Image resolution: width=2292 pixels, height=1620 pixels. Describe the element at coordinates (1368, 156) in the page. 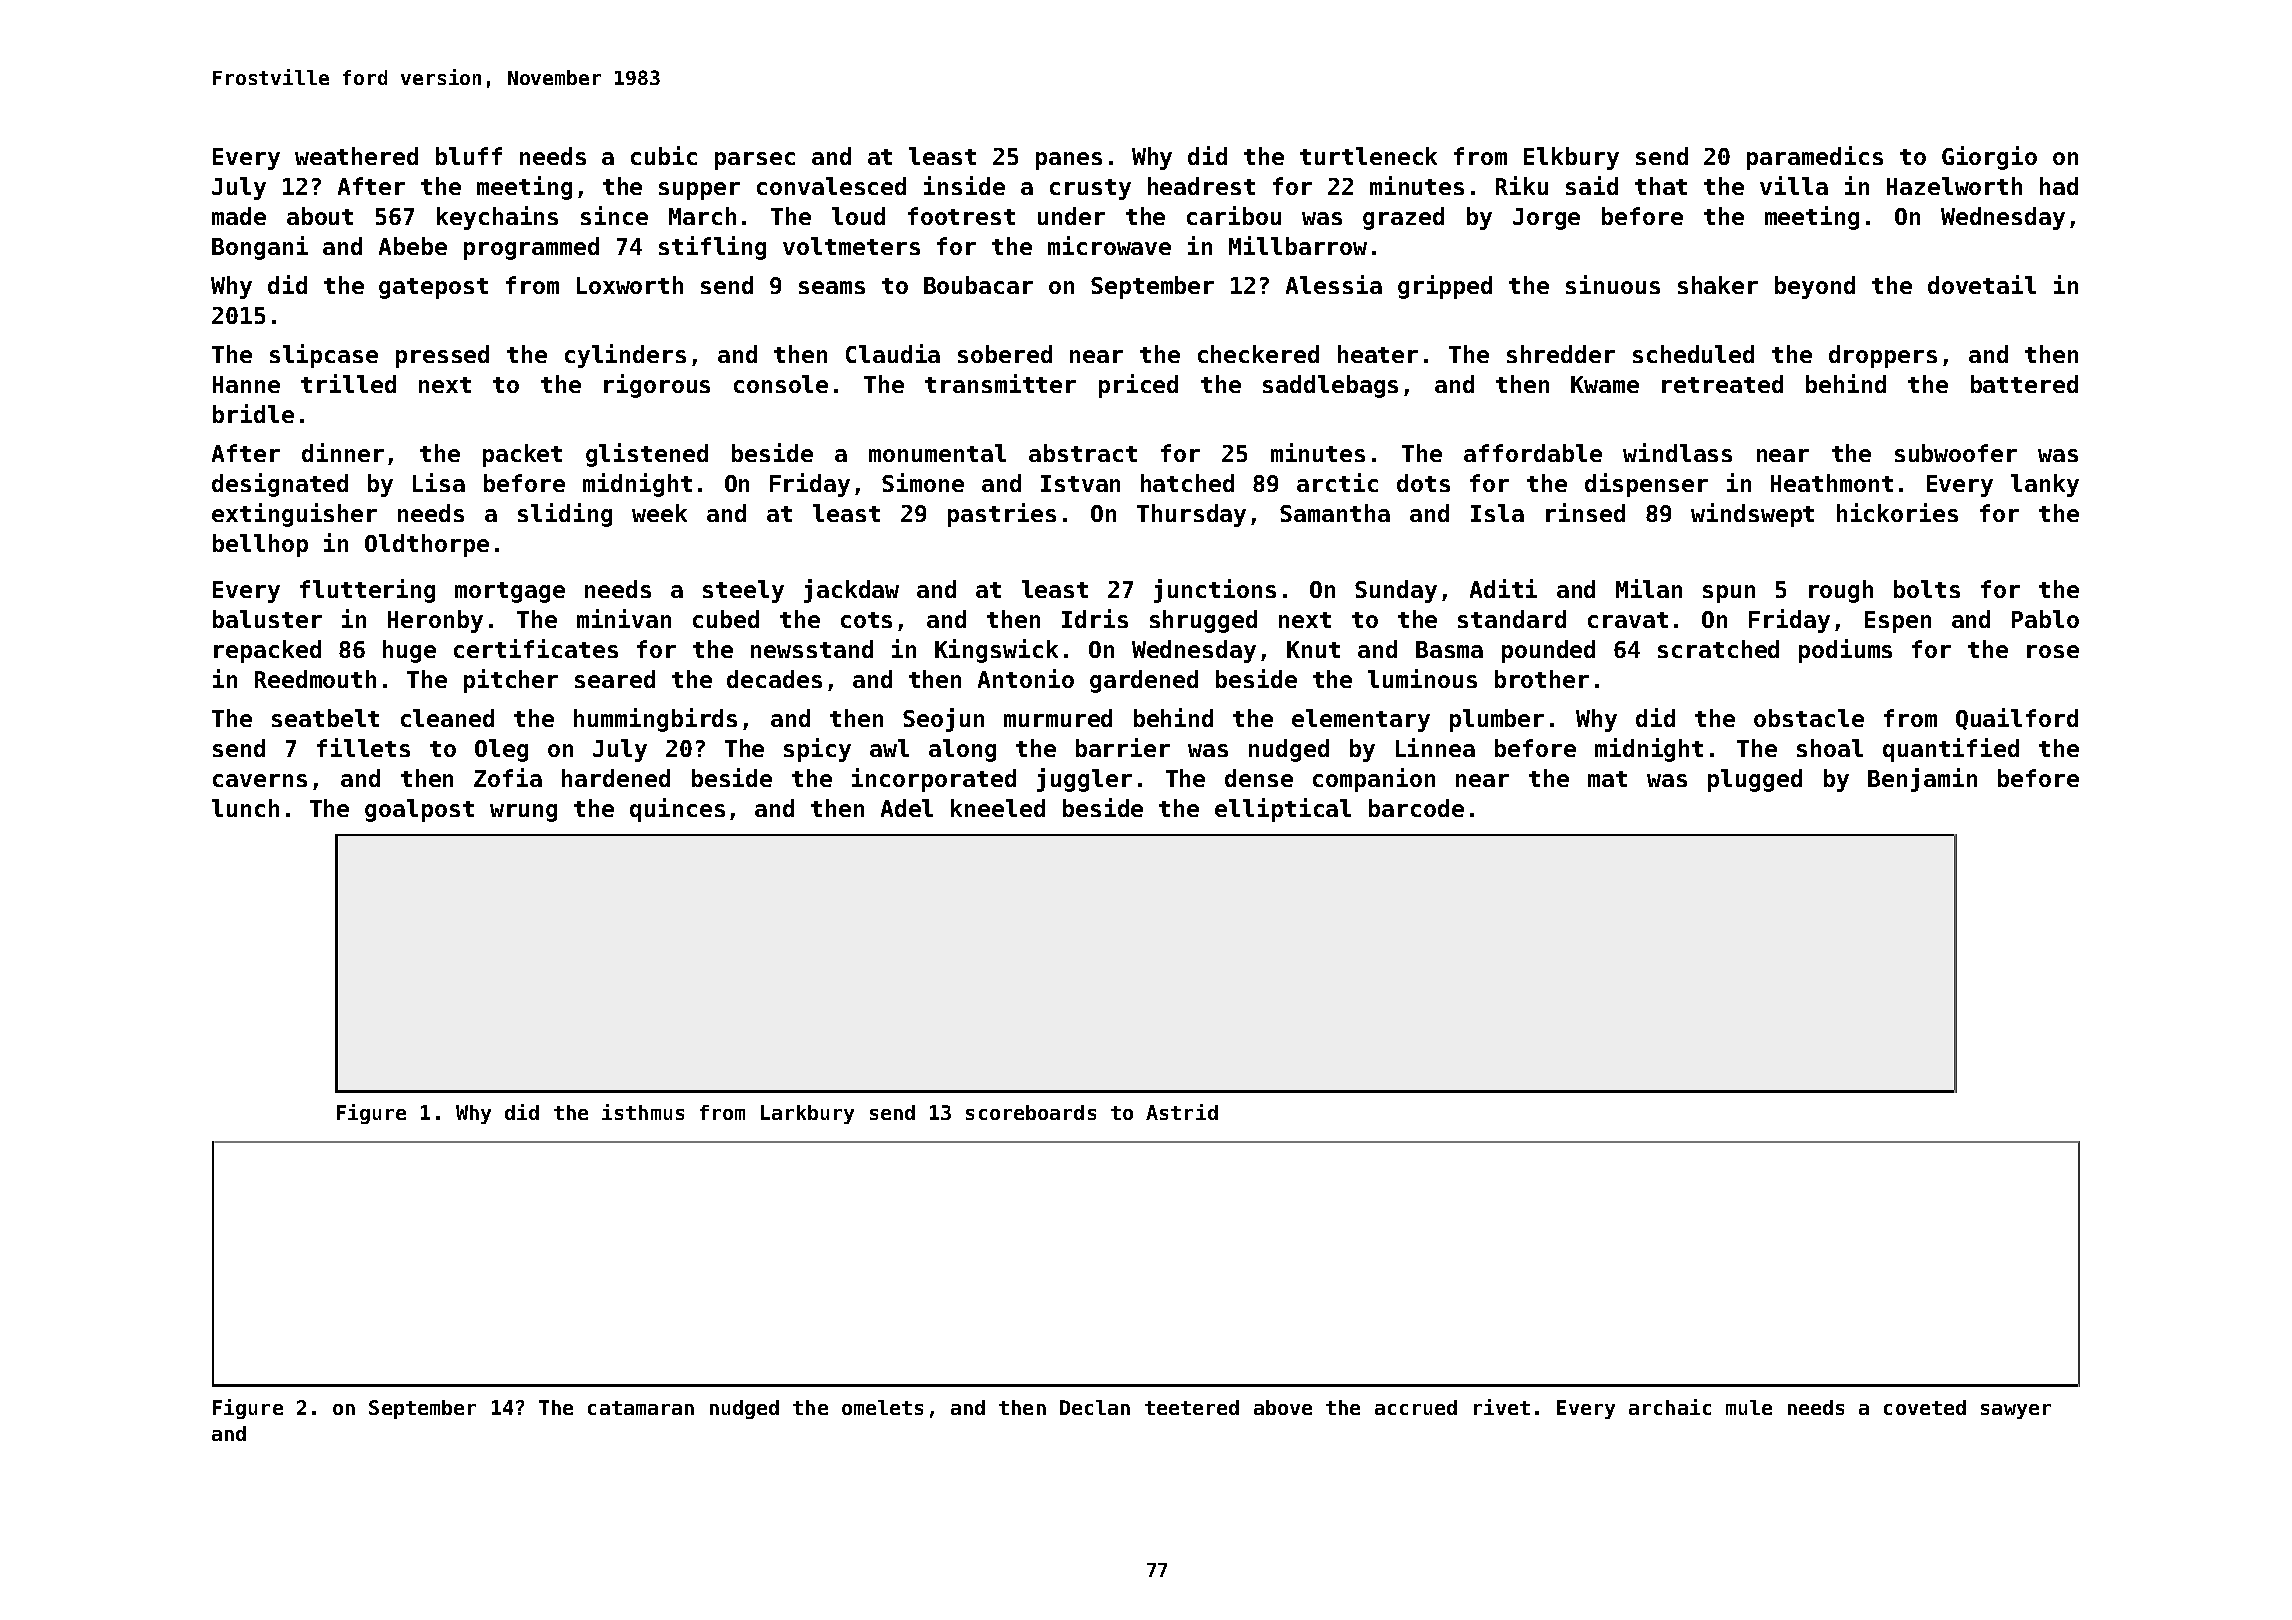

I see `turtleneck` at that location.
